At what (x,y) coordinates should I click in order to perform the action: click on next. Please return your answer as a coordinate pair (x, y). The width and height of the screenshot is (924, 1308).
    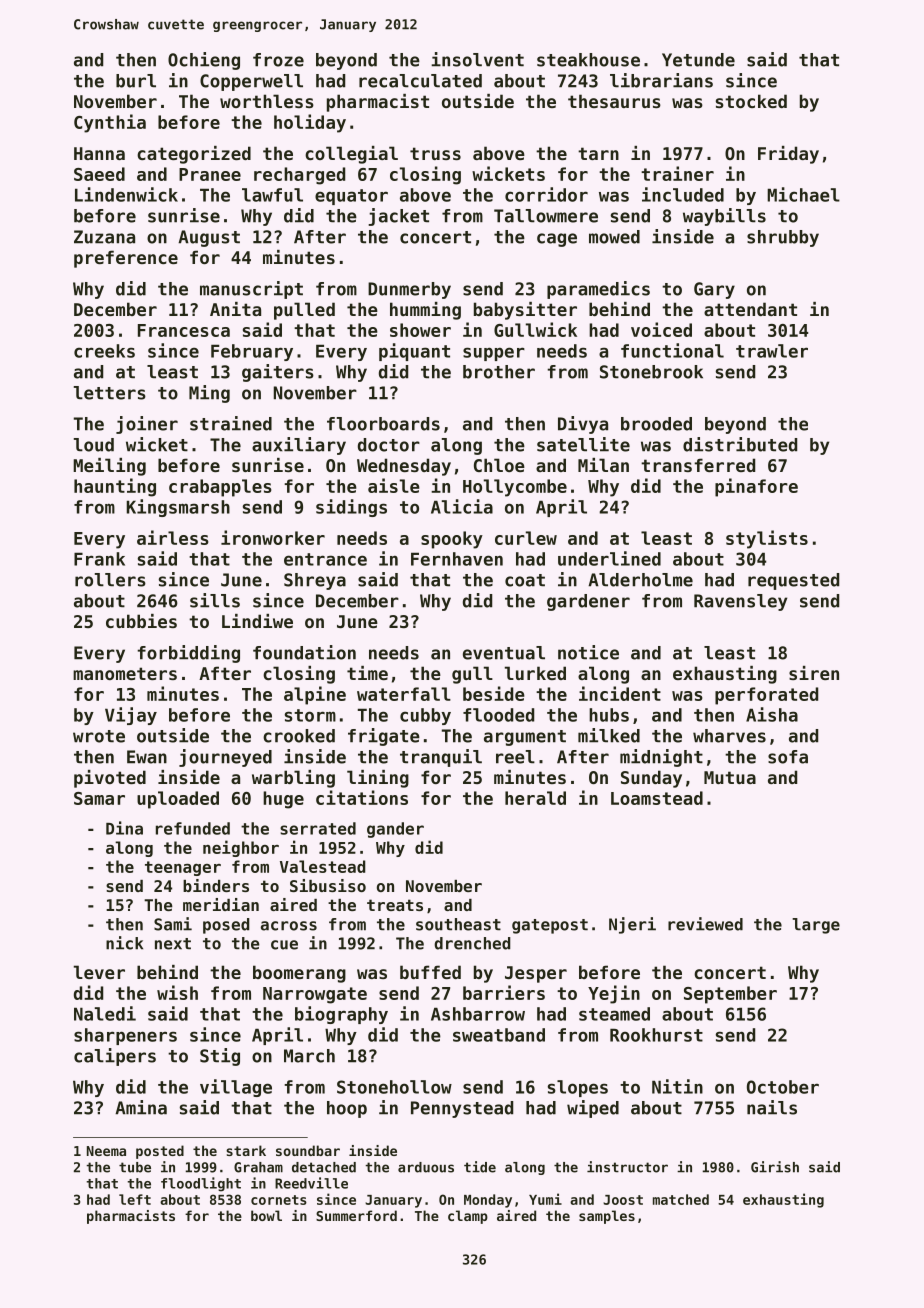
    Looking at the image, I should click on (173, 944).
